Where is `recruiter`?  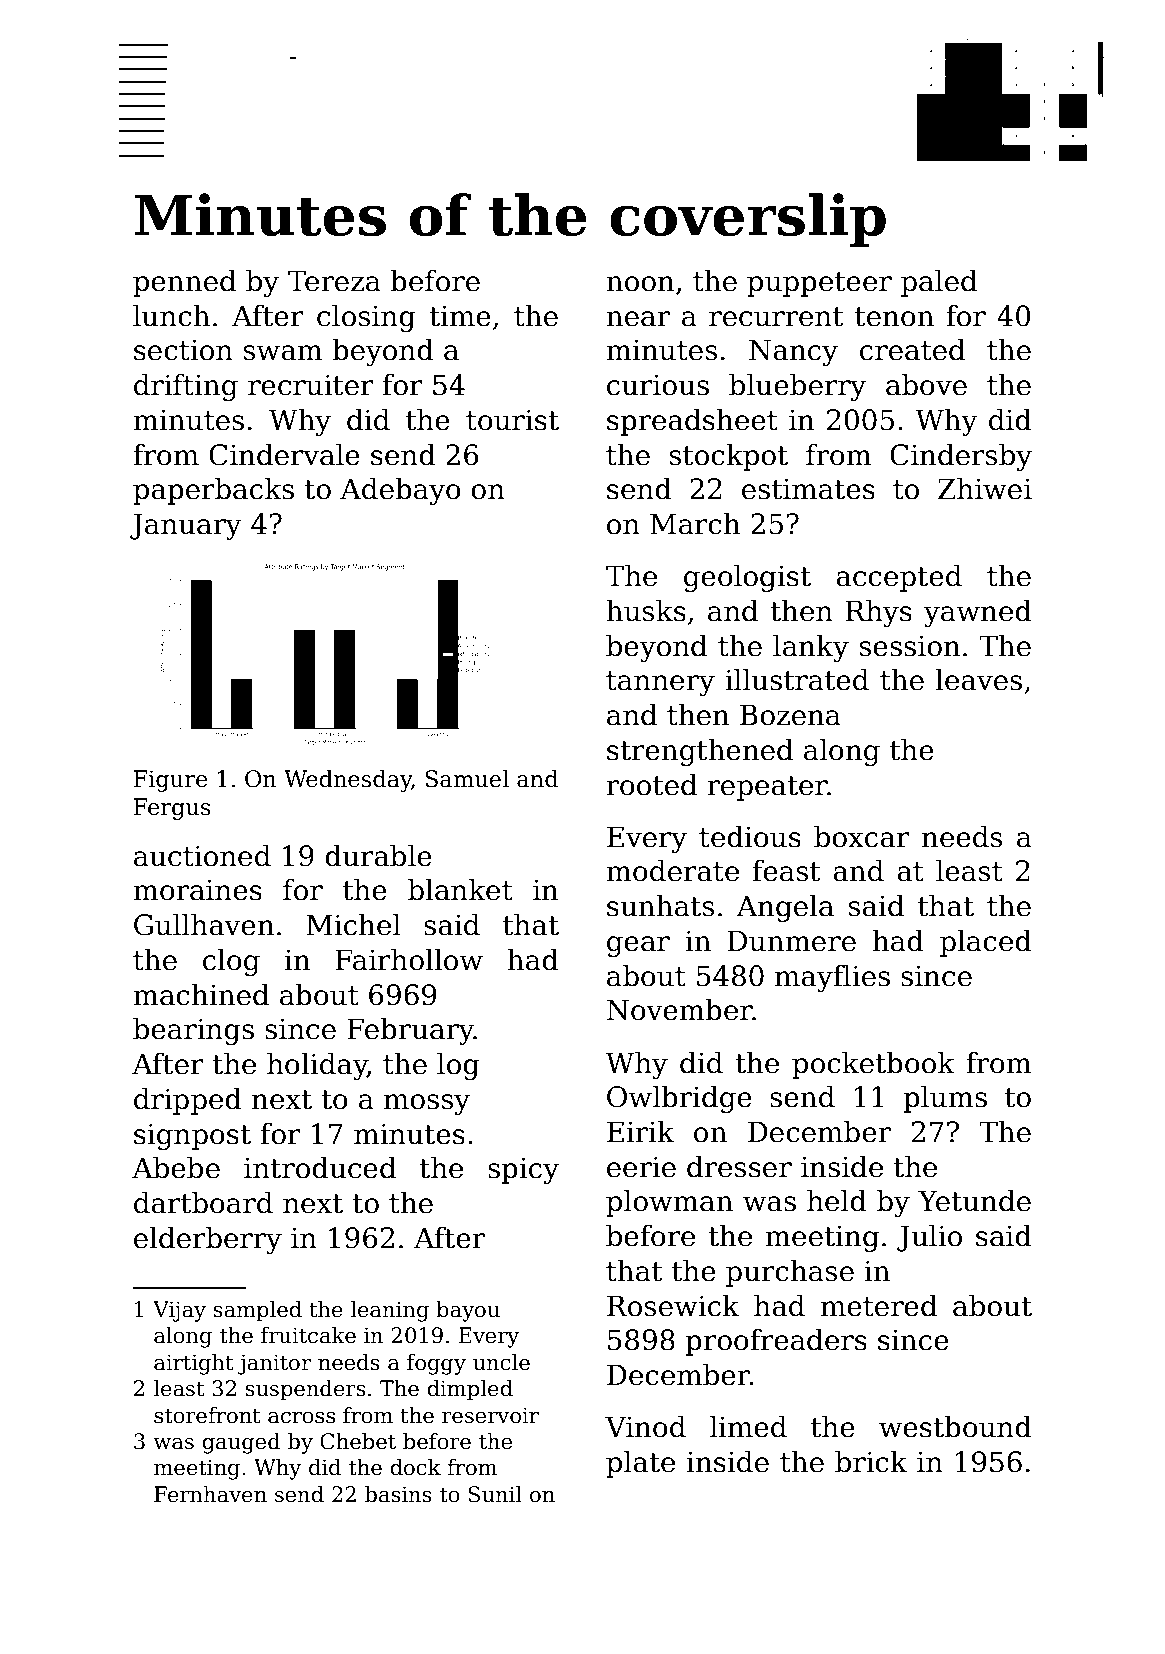 recruiter is located at coordinates (311, 385).
